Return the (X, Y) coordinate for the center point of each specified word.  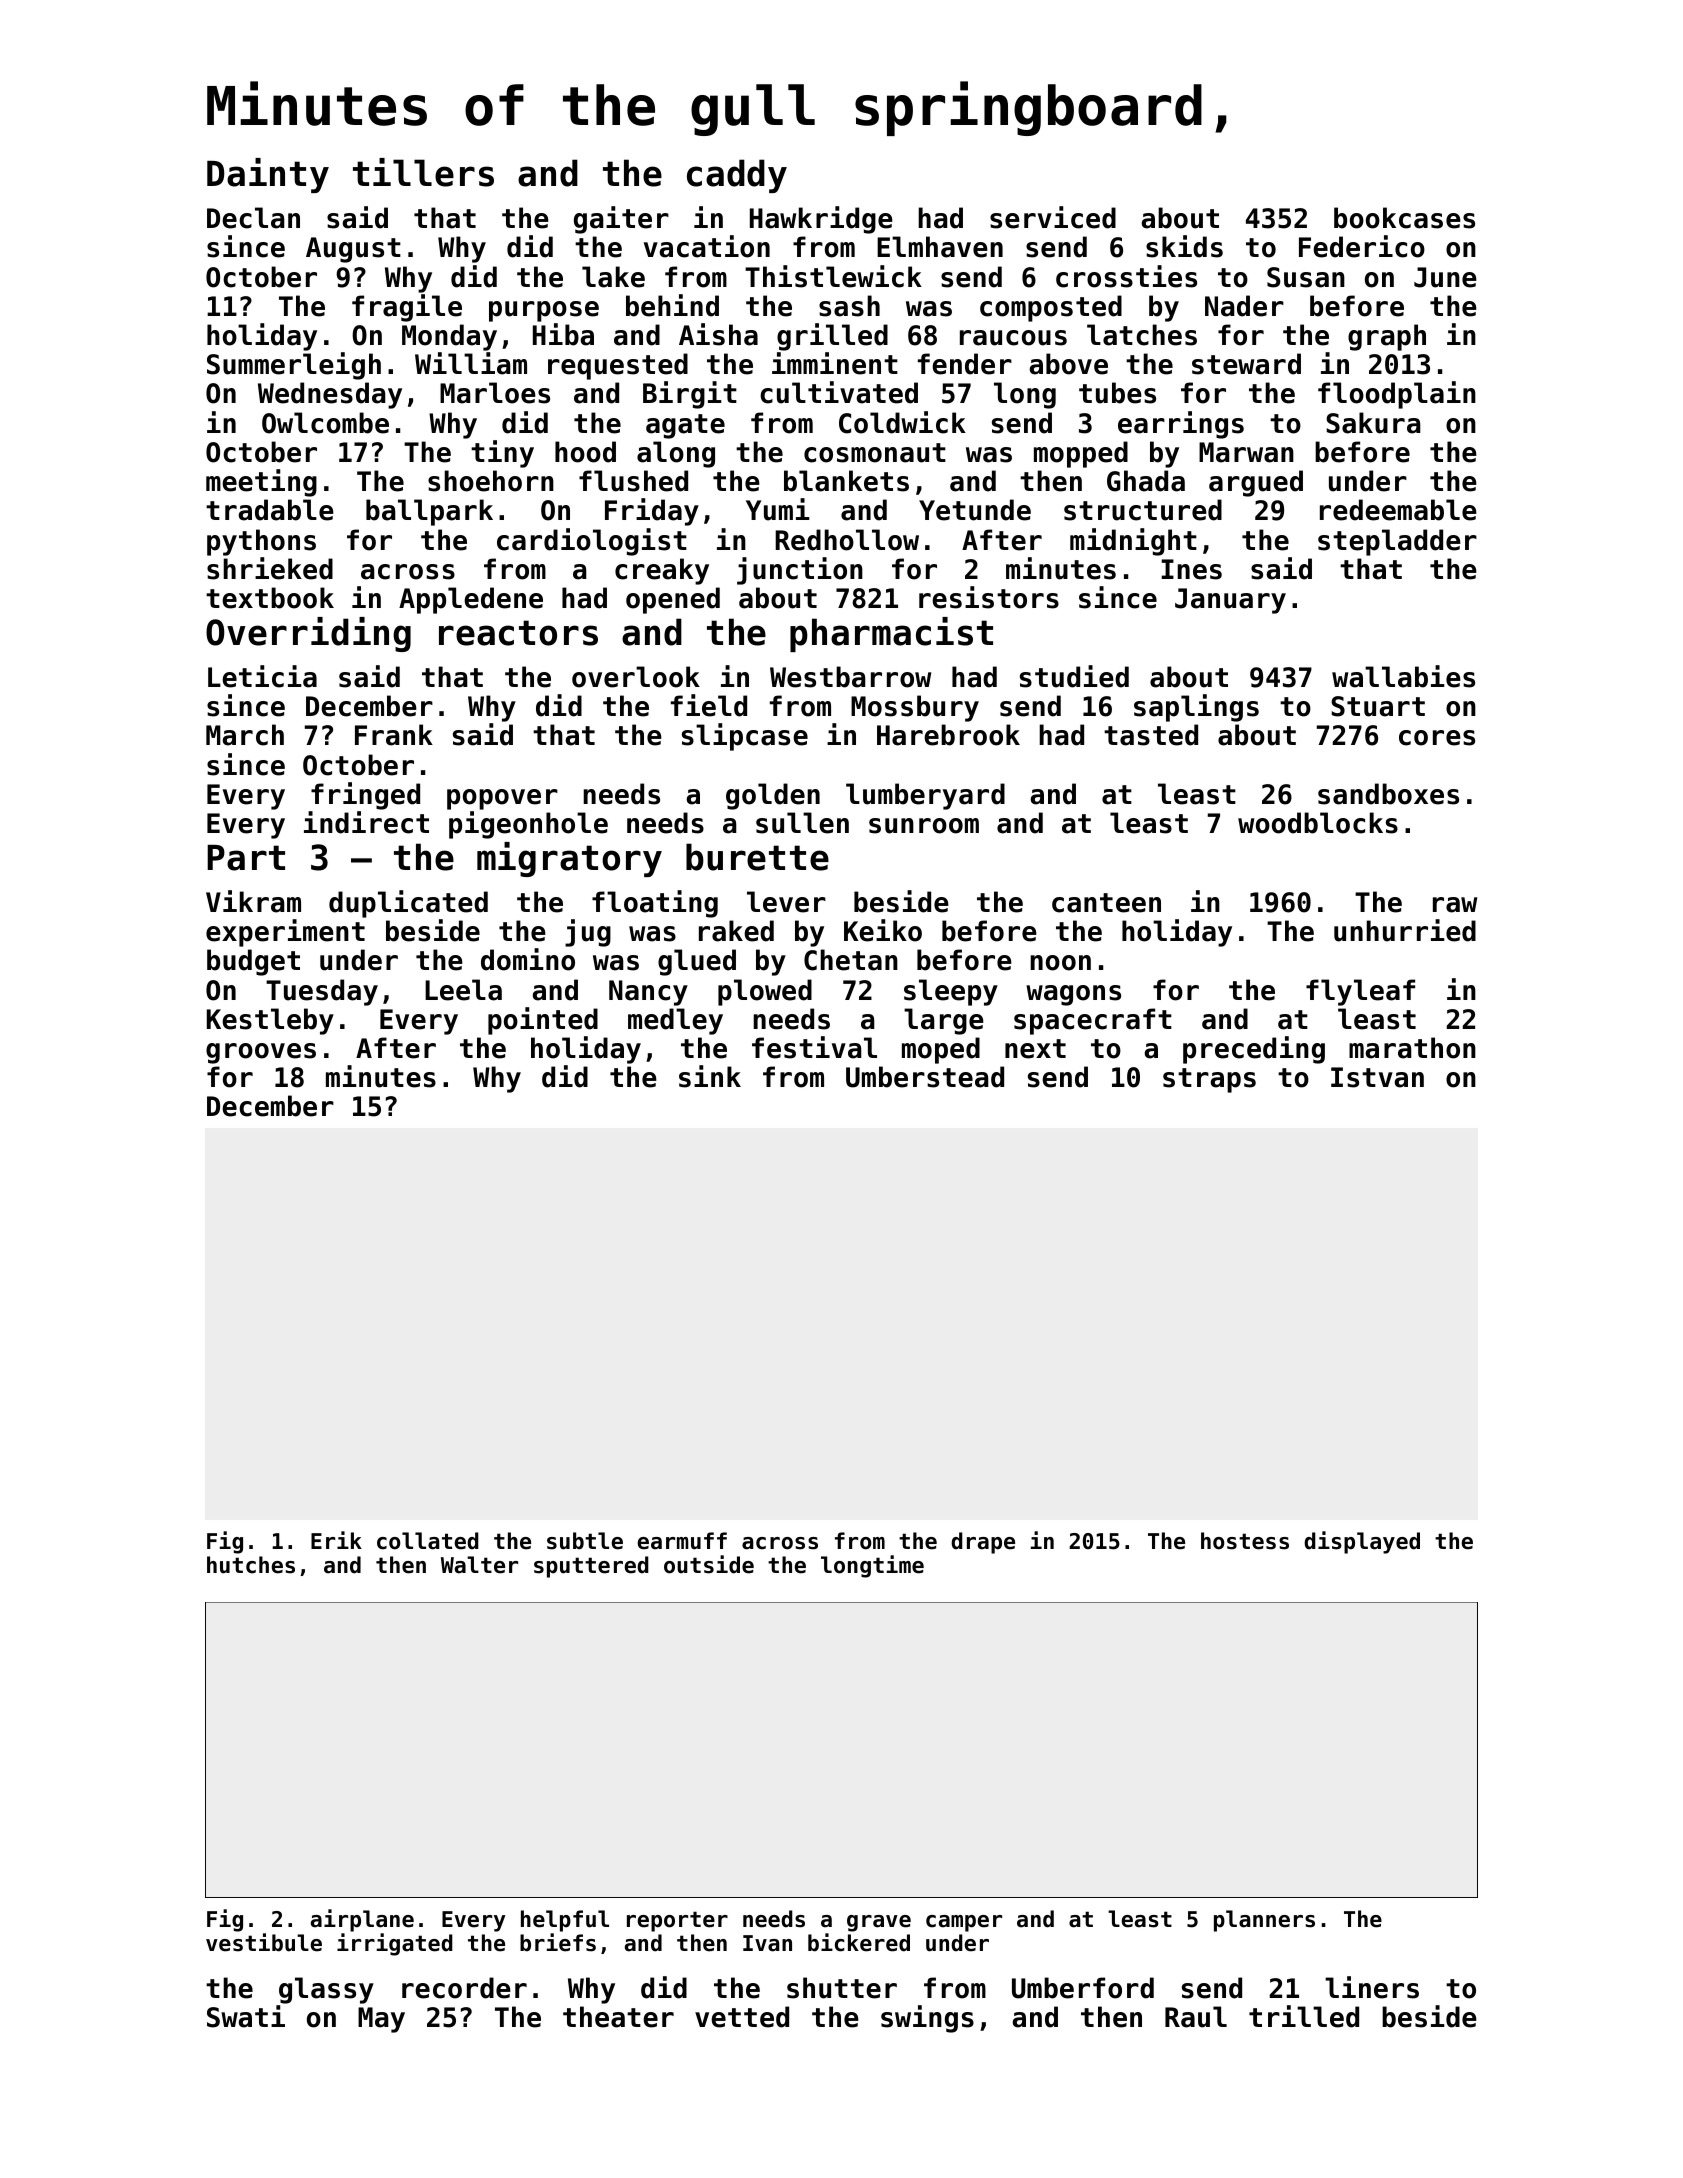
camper (964, 1923)
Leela (463, 990)
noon (1060, 963)
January (1230, 601)
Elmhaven (940, 247)
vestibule (264, 1942)
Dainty (268, 175)
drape (983, 1543)
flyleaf (1360, 992)
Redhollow (847, 540)
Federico (1362, 246)
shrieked (270, 568)
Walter (479, 1565)
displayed (1362, 1542)
